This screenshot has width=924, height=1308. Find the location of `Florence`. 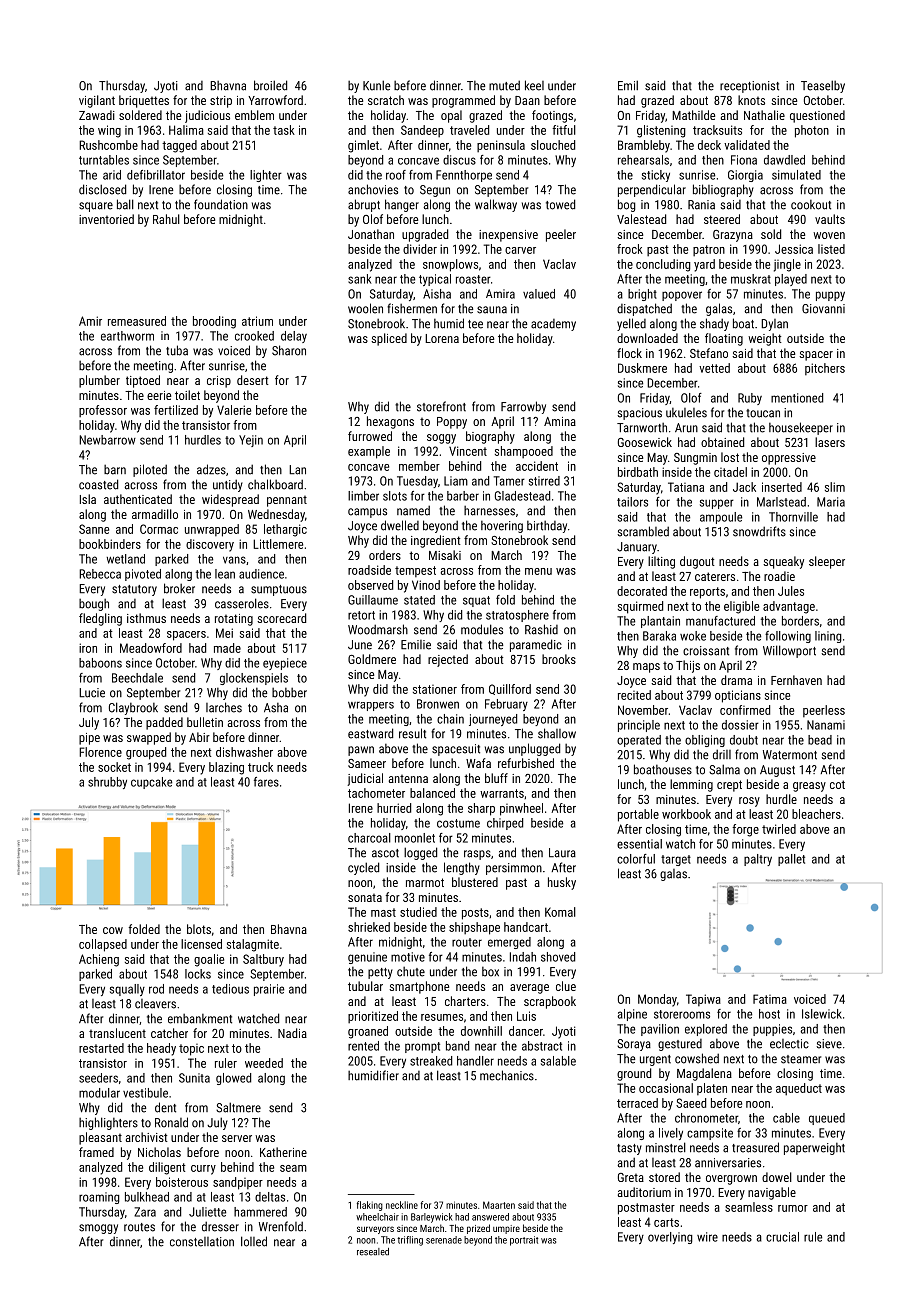

Florence is located at coordinates (100, 752).
